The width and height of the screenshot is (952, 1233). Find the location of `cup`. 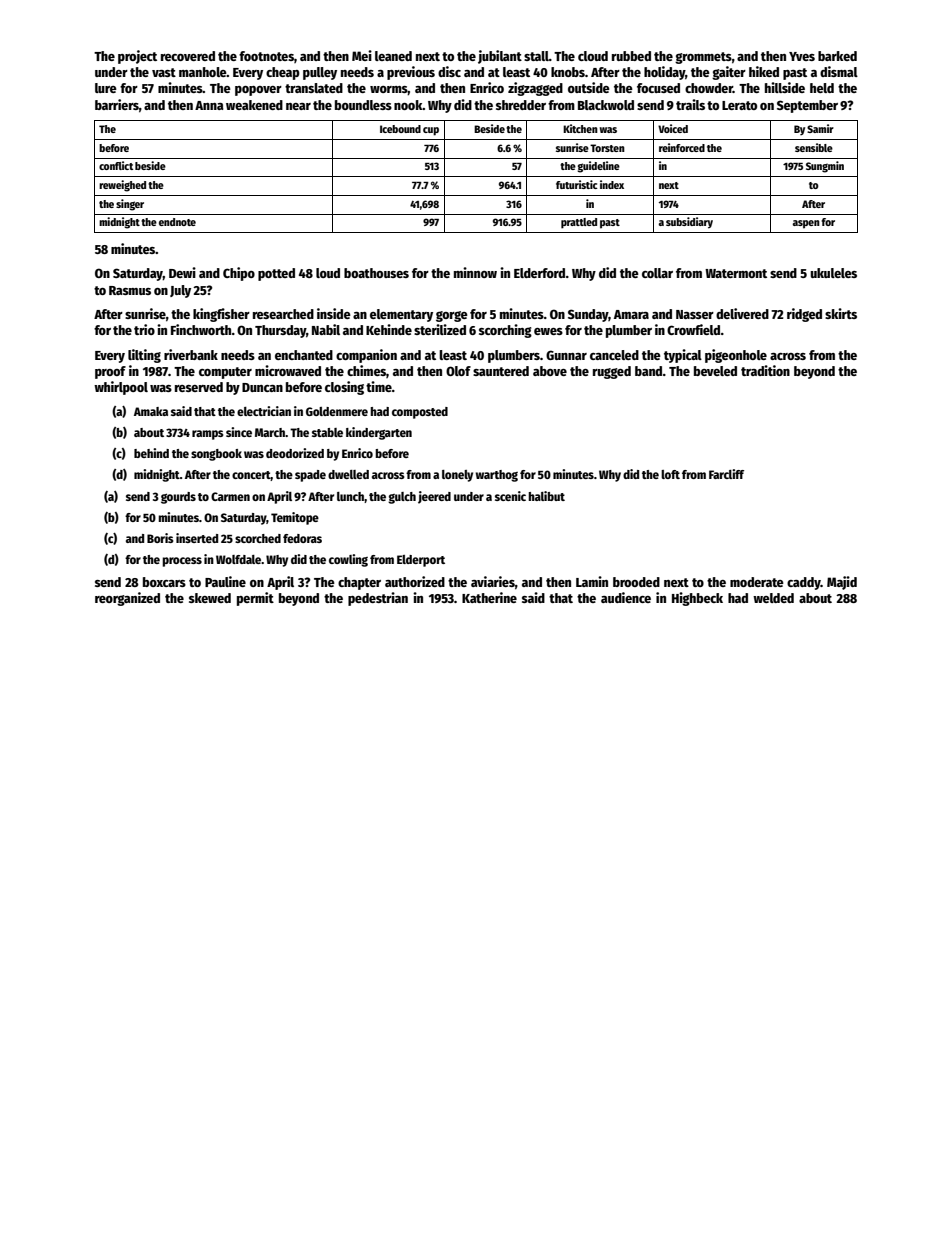

cup is located at coordinates (431, 131).
